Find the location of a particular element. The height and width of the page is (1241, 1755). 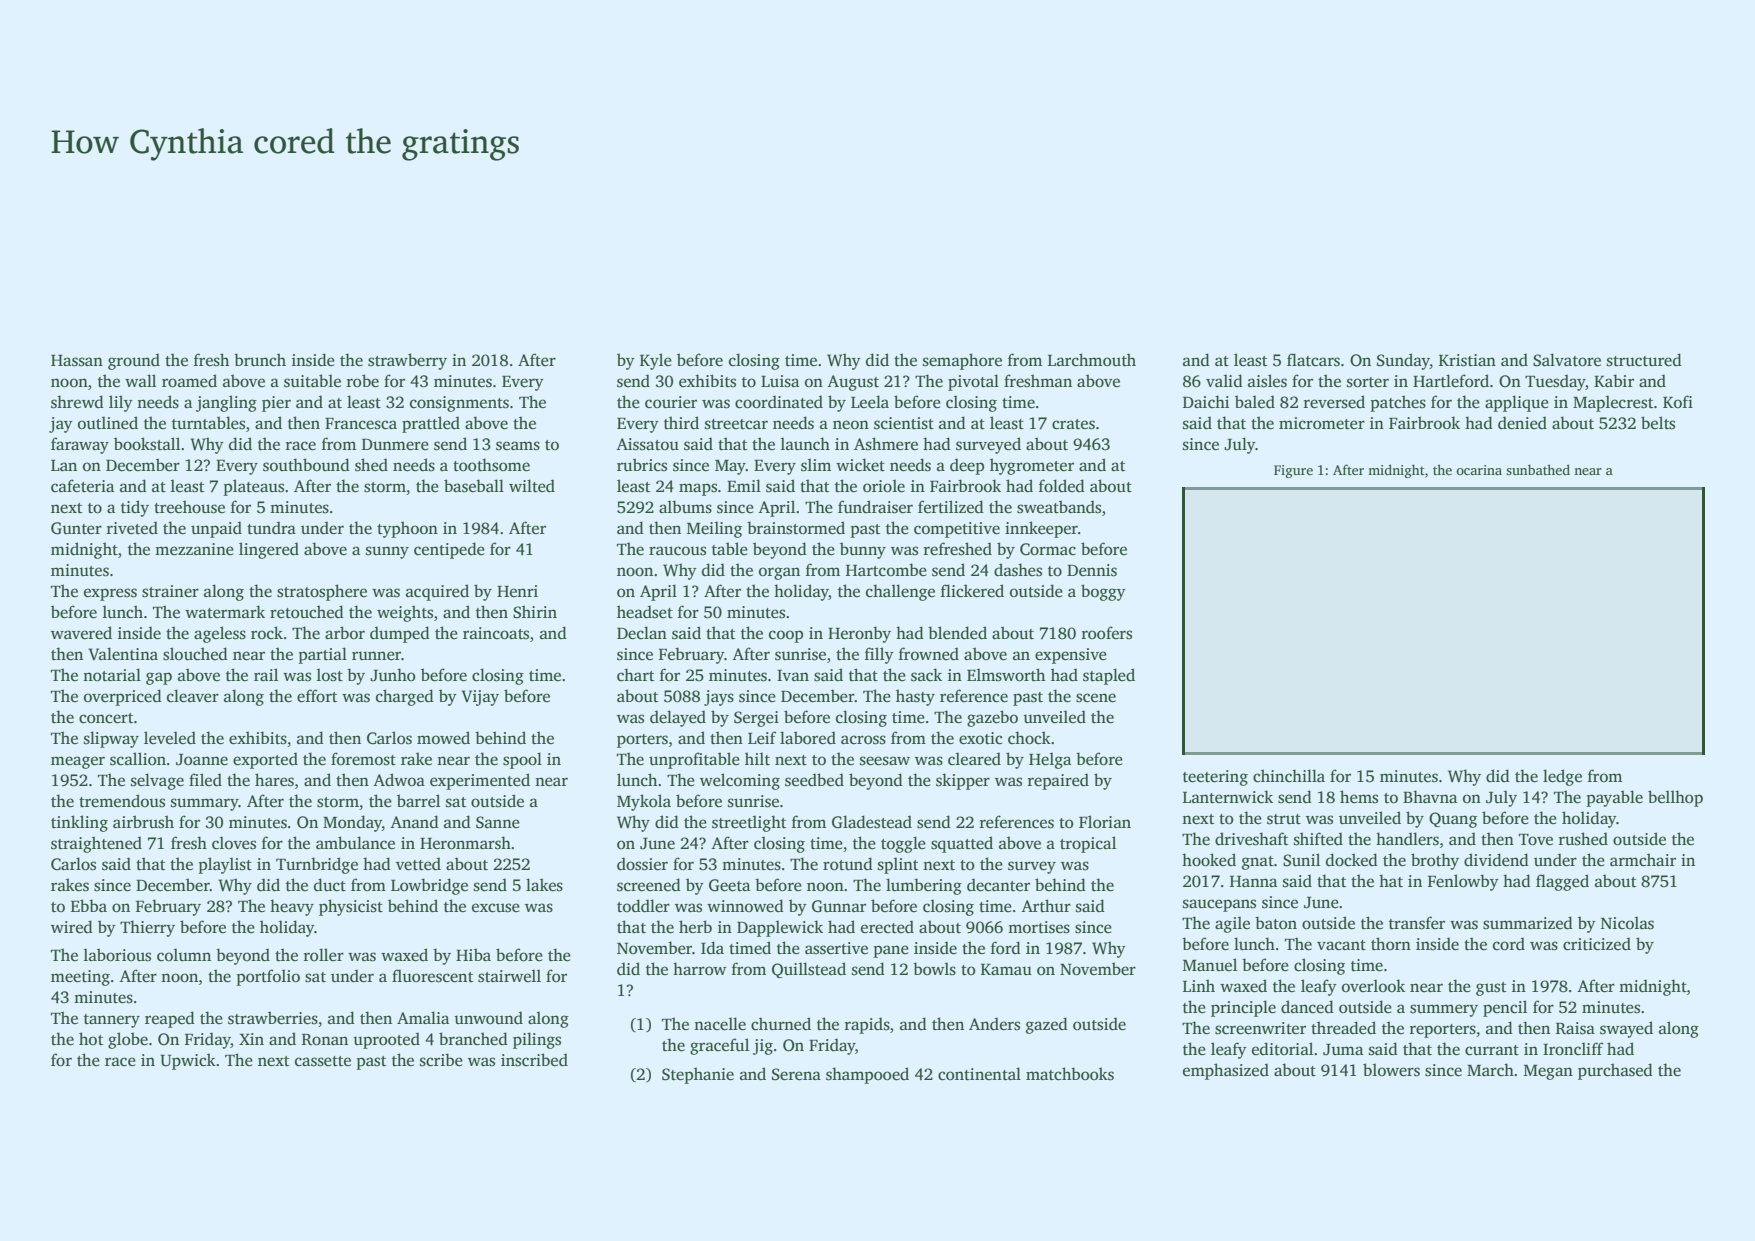

faraway is located at coordinates (80, 445).
